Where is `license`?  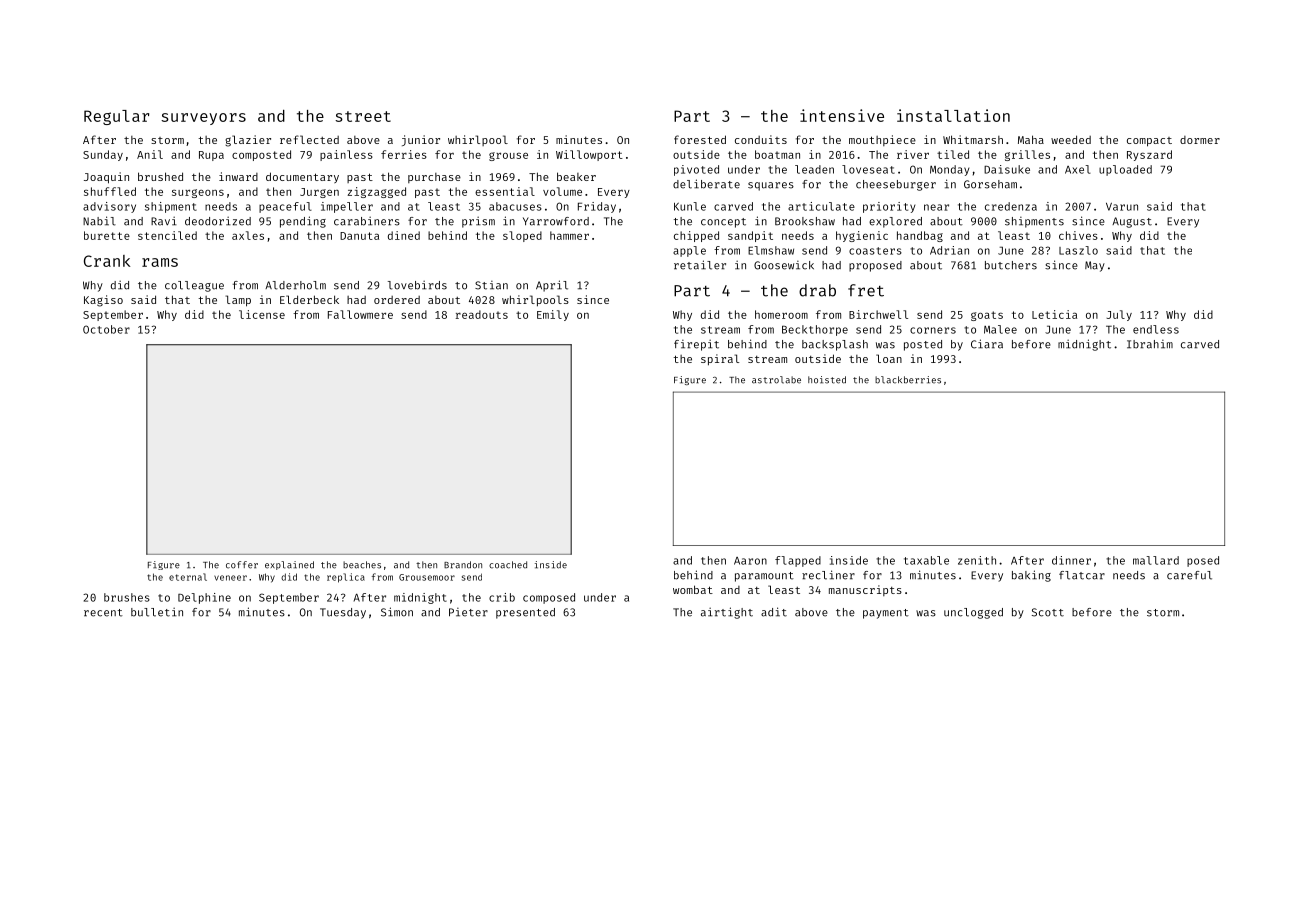 license is located at coordinates (262, 314).
